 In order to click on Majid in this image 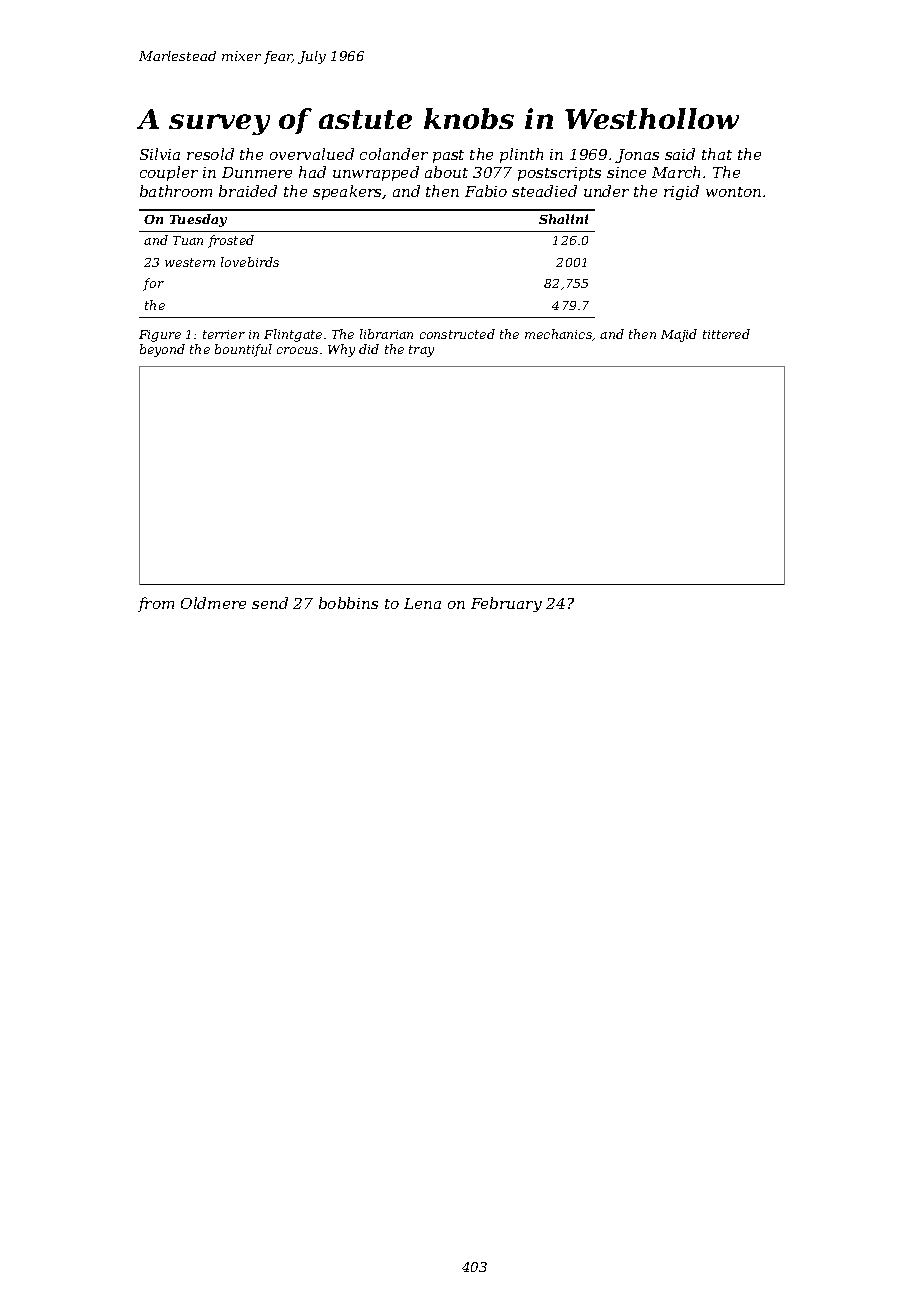, I will do `click(679, 335)`.
